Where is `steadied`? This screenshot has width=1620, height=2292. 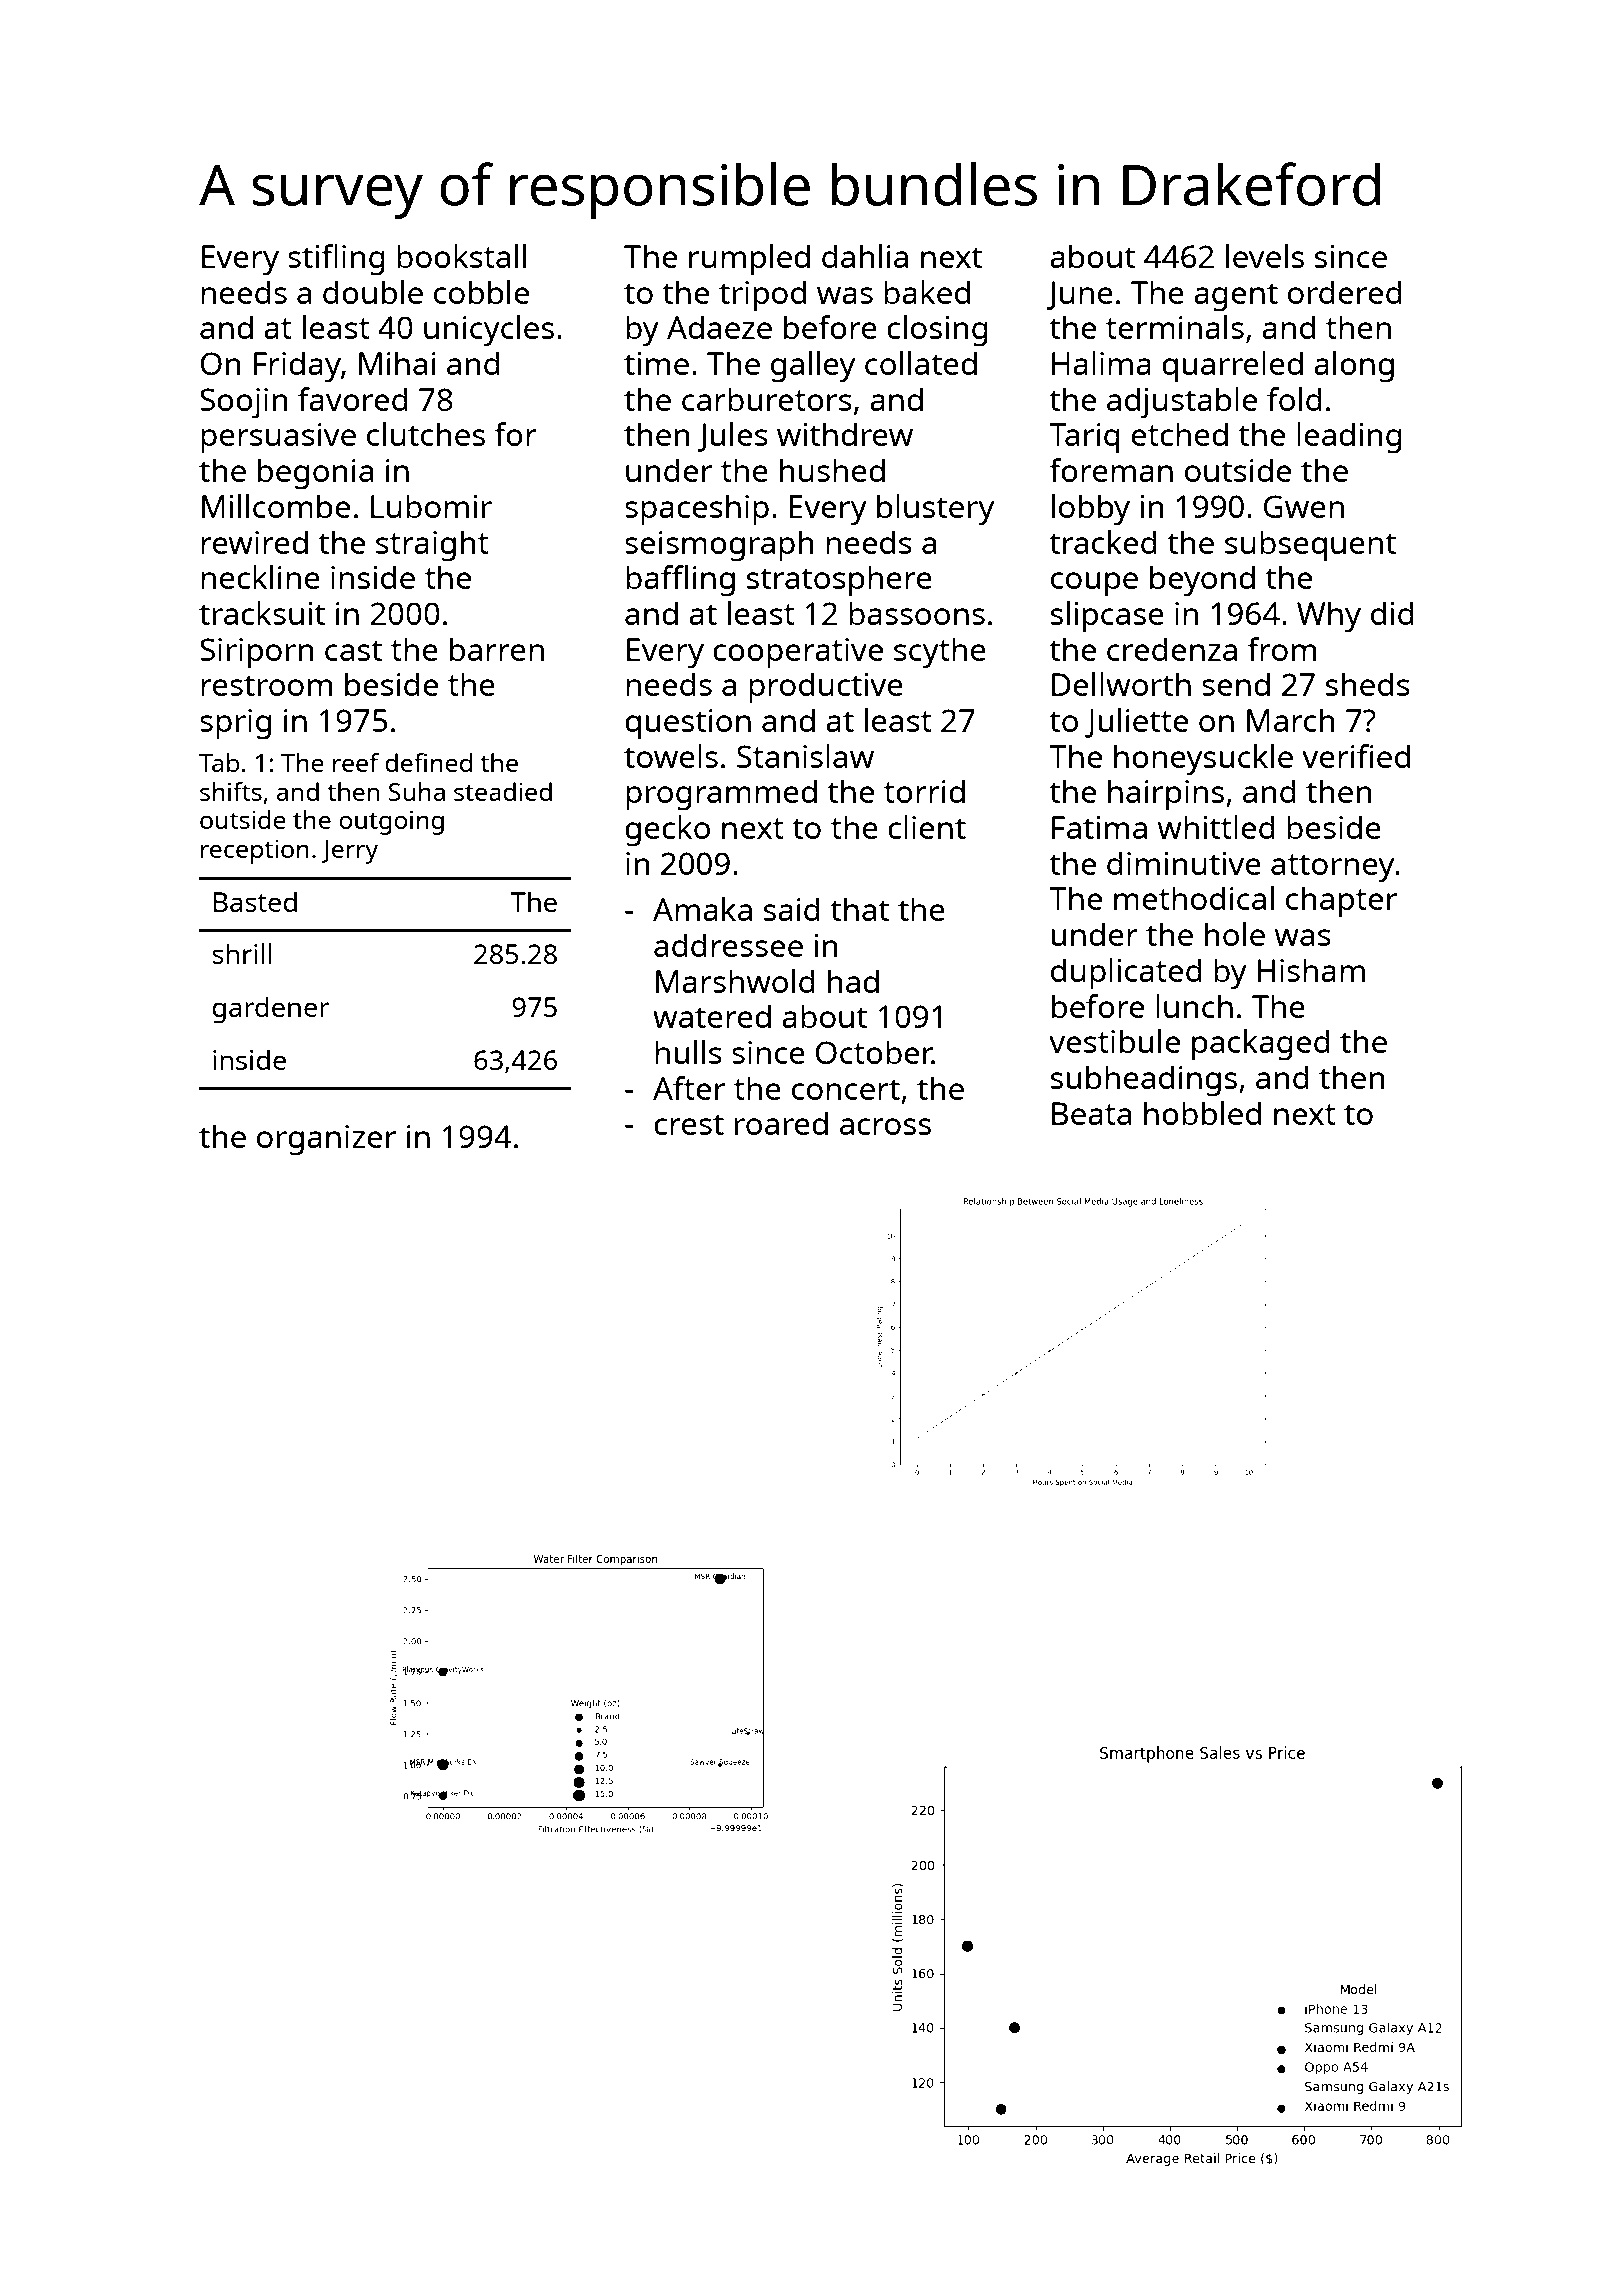
steadied is located at coordinates (503, 791).
